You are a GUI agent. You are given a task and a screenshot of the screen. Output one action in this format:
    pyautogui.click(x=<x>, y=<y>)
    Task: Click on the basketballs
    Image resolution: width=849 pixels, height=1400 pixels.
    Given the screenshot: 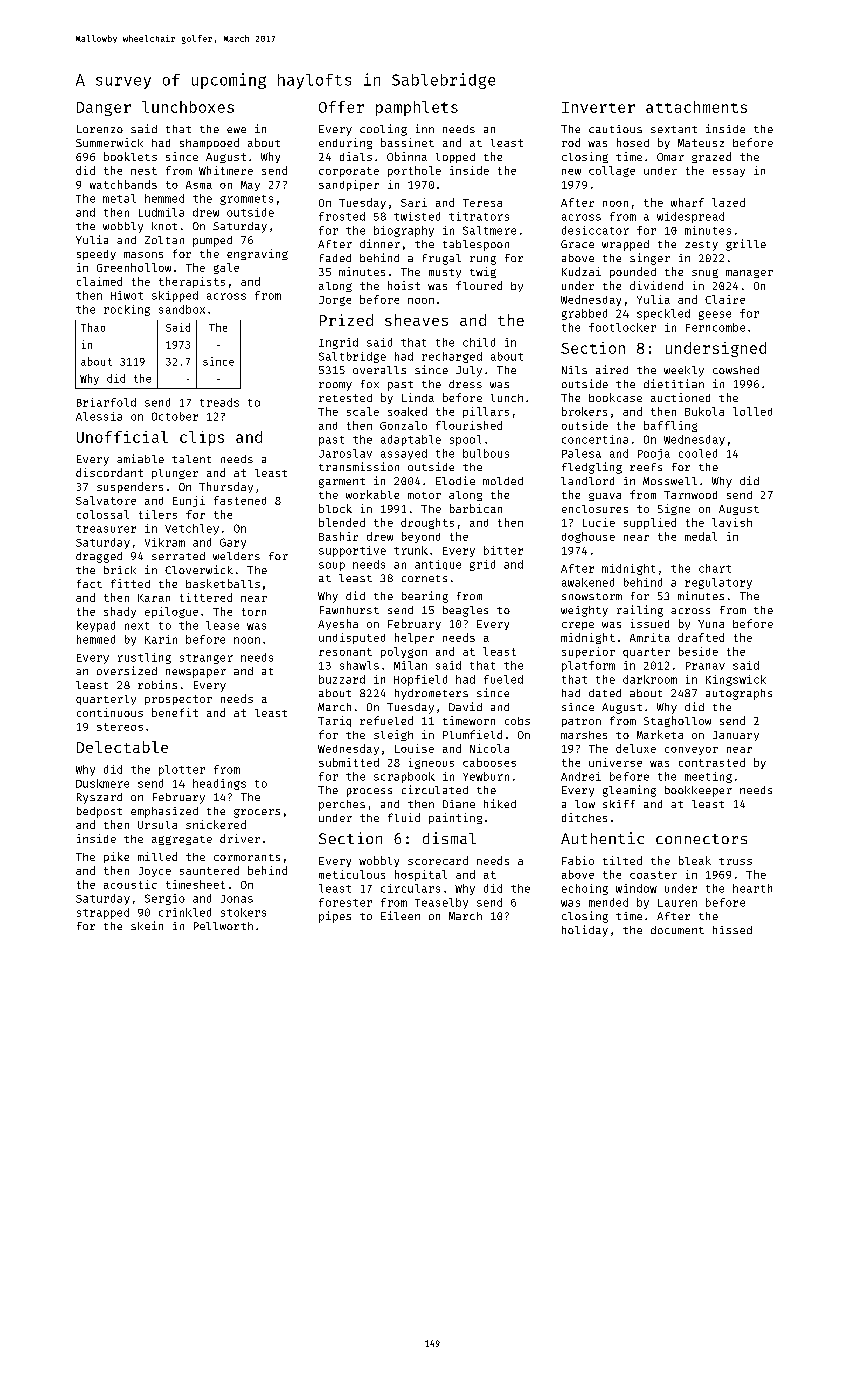 What is the action you would take?
    pyautogui.click(x=223, y=583)
